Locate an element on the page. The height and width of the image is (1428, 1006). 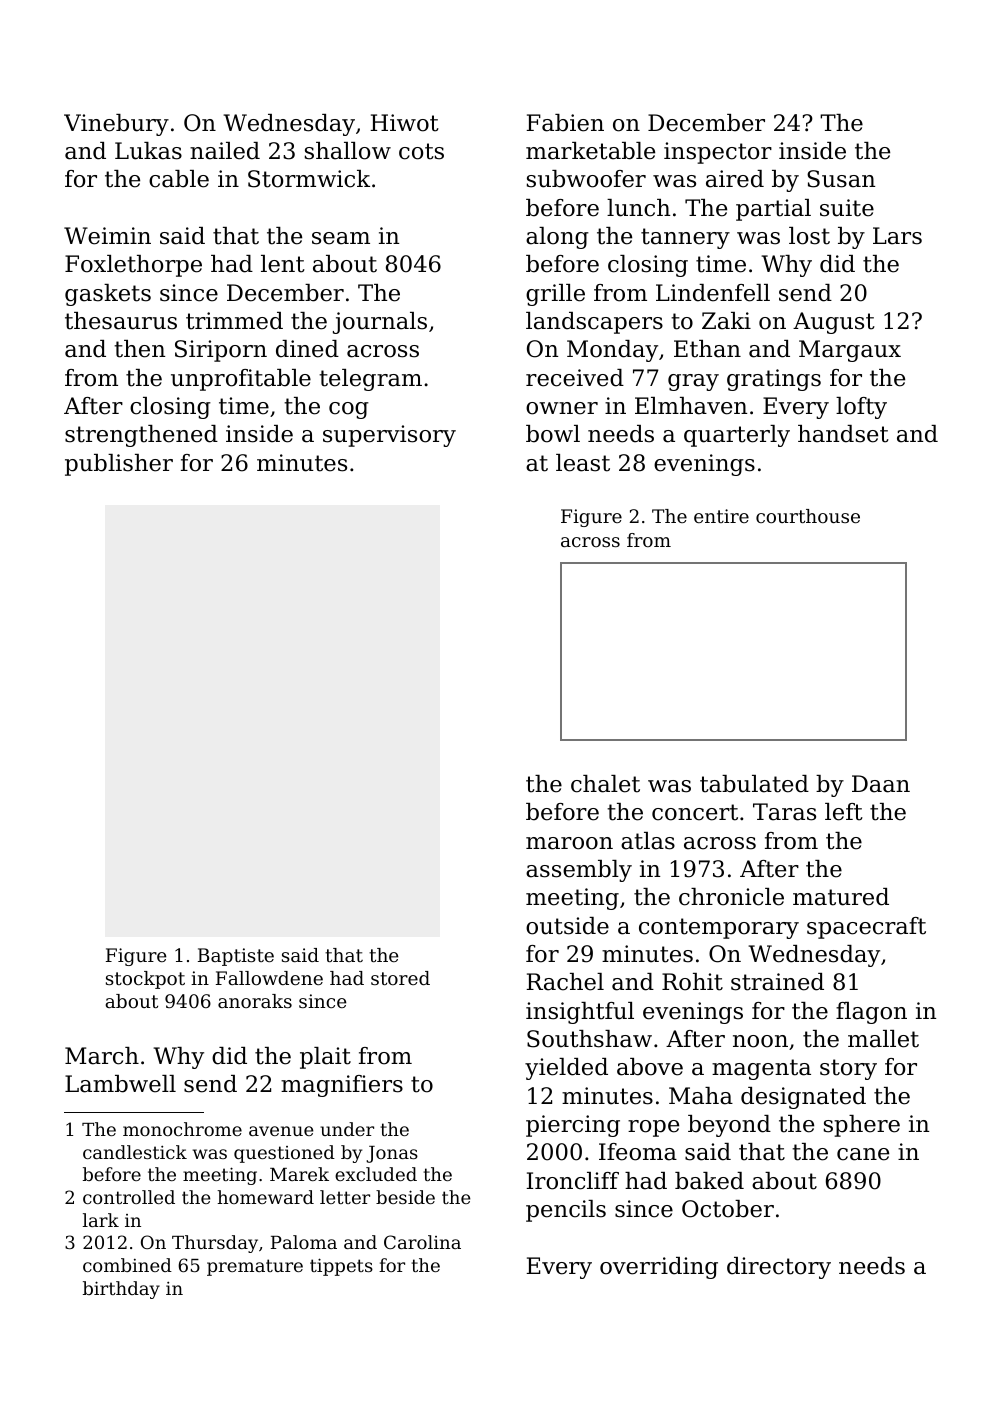
shallow is located at coordinates (348, 151).
